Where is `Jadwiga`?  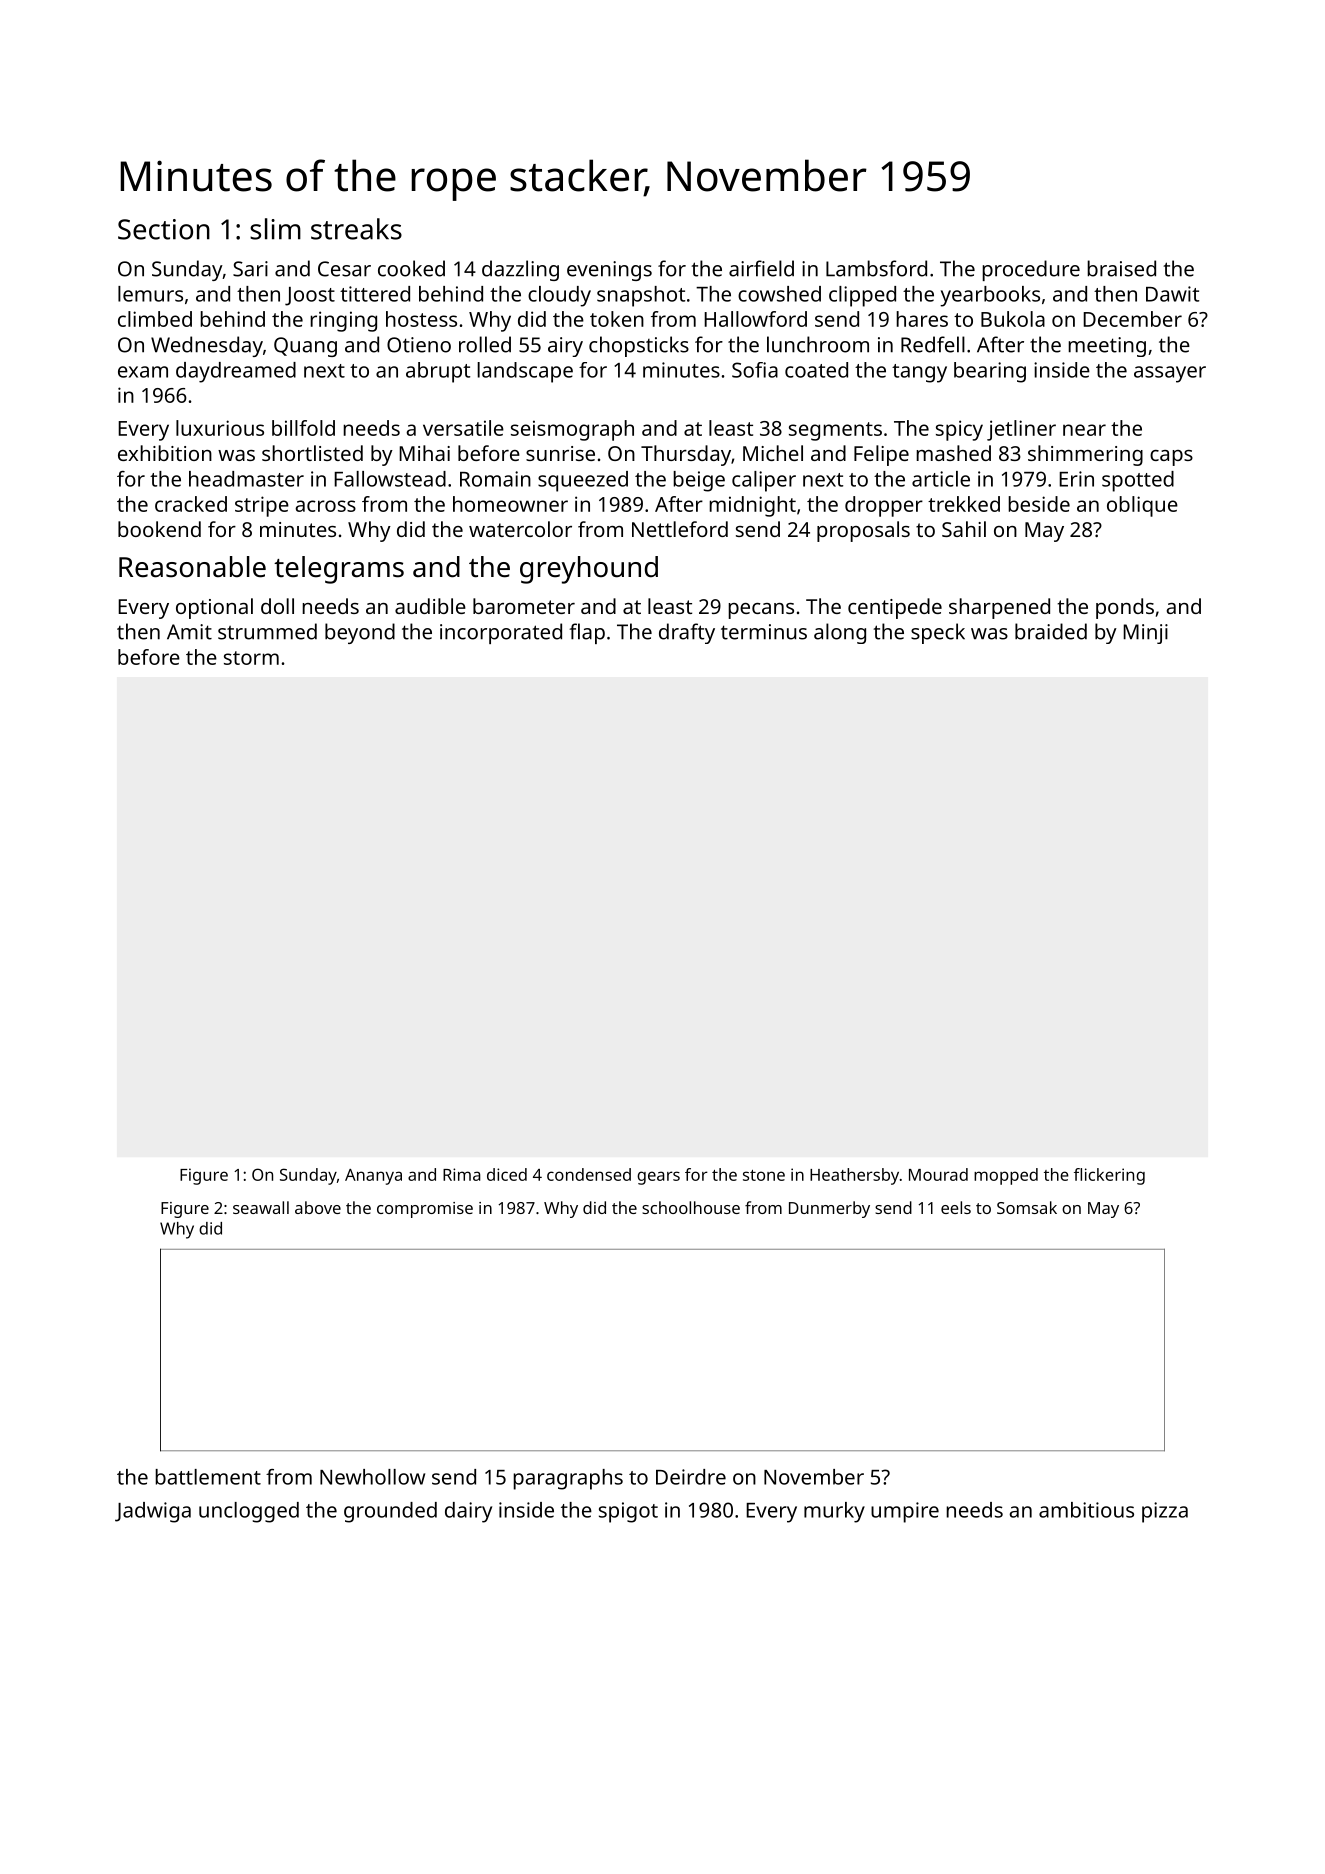
Jadwiga is located at coordinates (153, 1512).
